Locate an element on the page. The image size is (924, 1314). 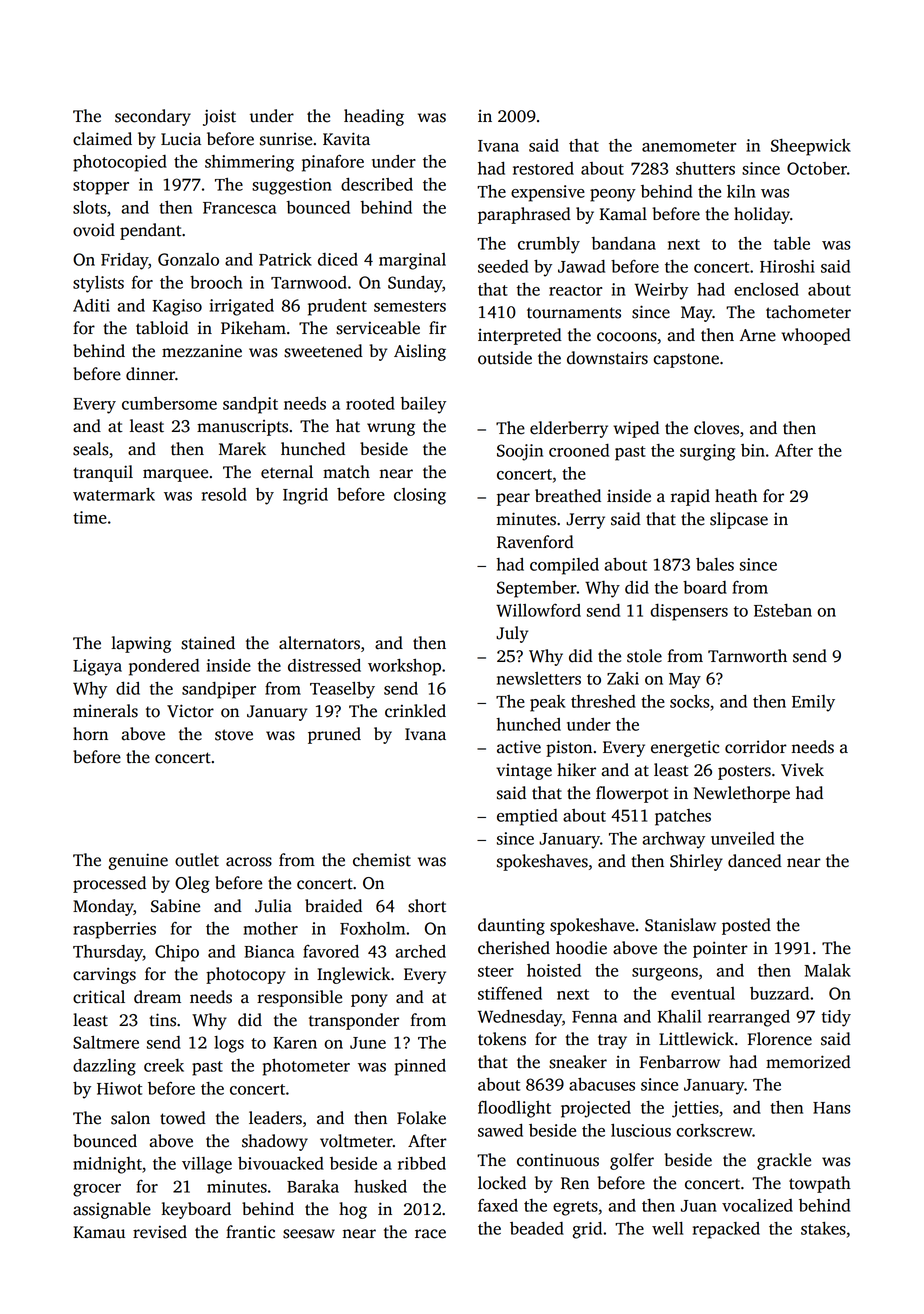
sneaker is located at coordinates (578, 1062).
